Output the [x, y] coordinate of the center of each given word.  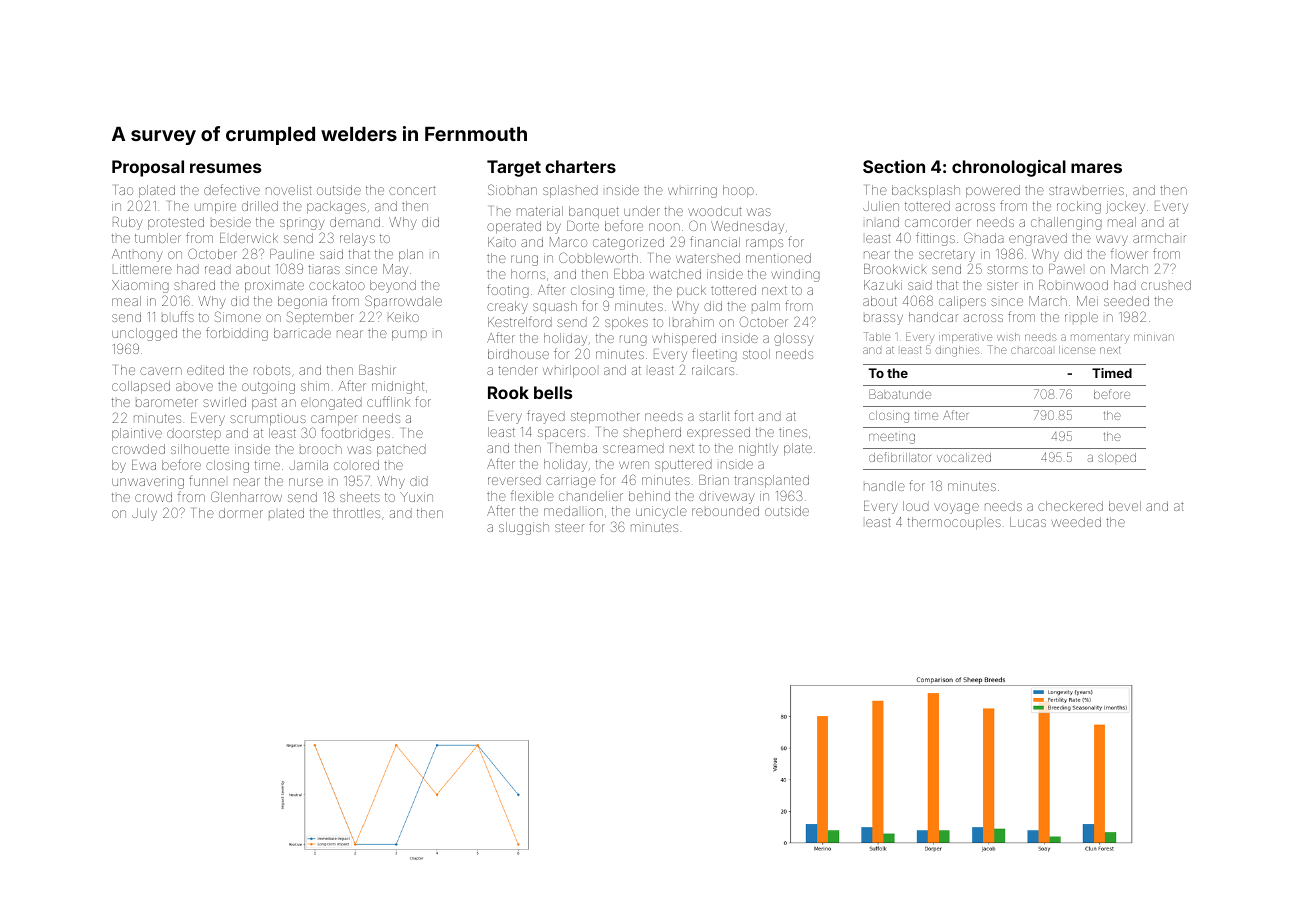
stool [756, 354]
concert [412, 190]
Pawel [1065, 269]
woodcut [715, 211]
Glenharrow [246, 496]
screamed [633, 448]
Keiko [403, 317]
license [1077, 350]
